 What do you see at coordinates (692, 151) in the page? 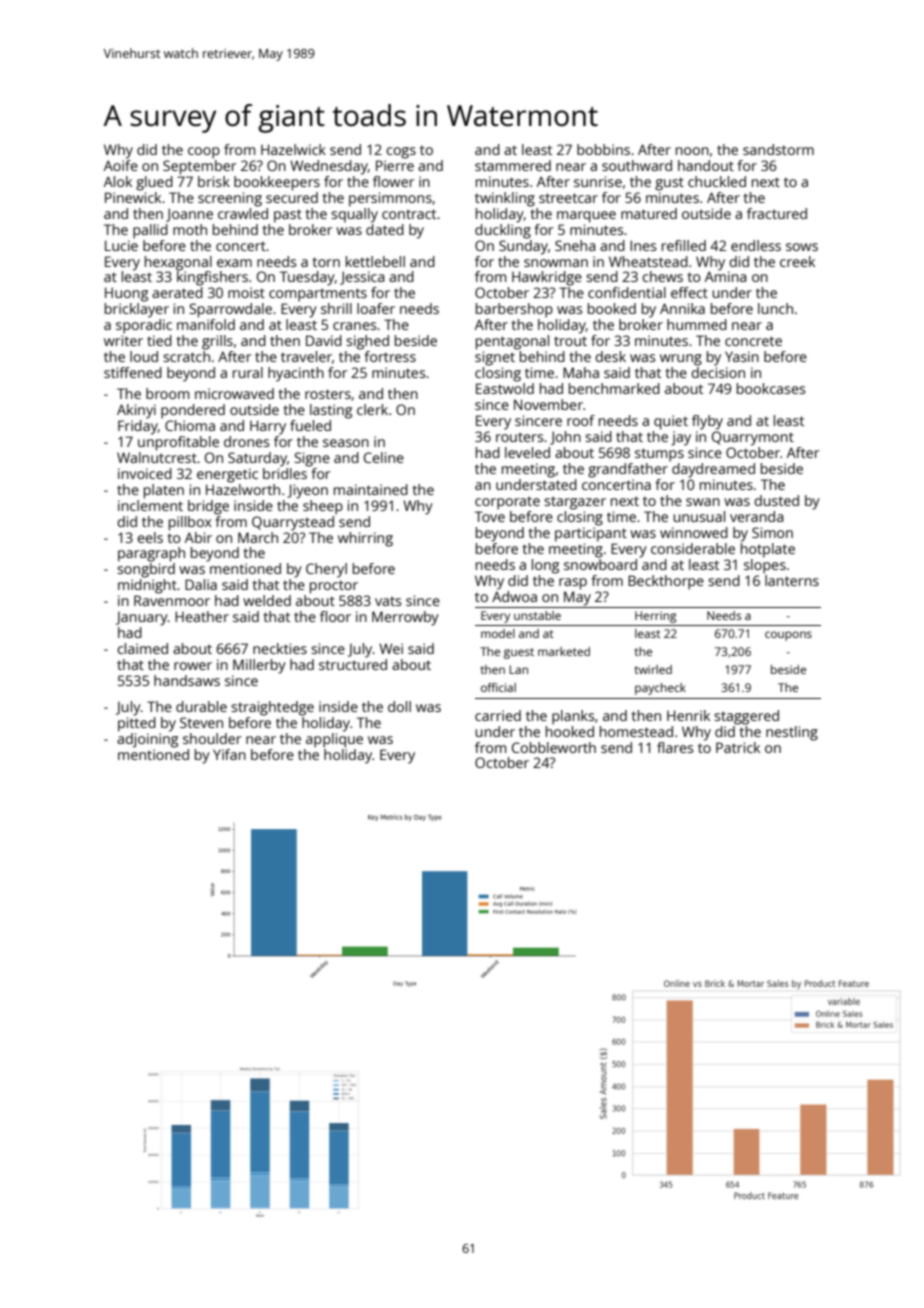
I see `noon` at bounding box center [692, 151].
